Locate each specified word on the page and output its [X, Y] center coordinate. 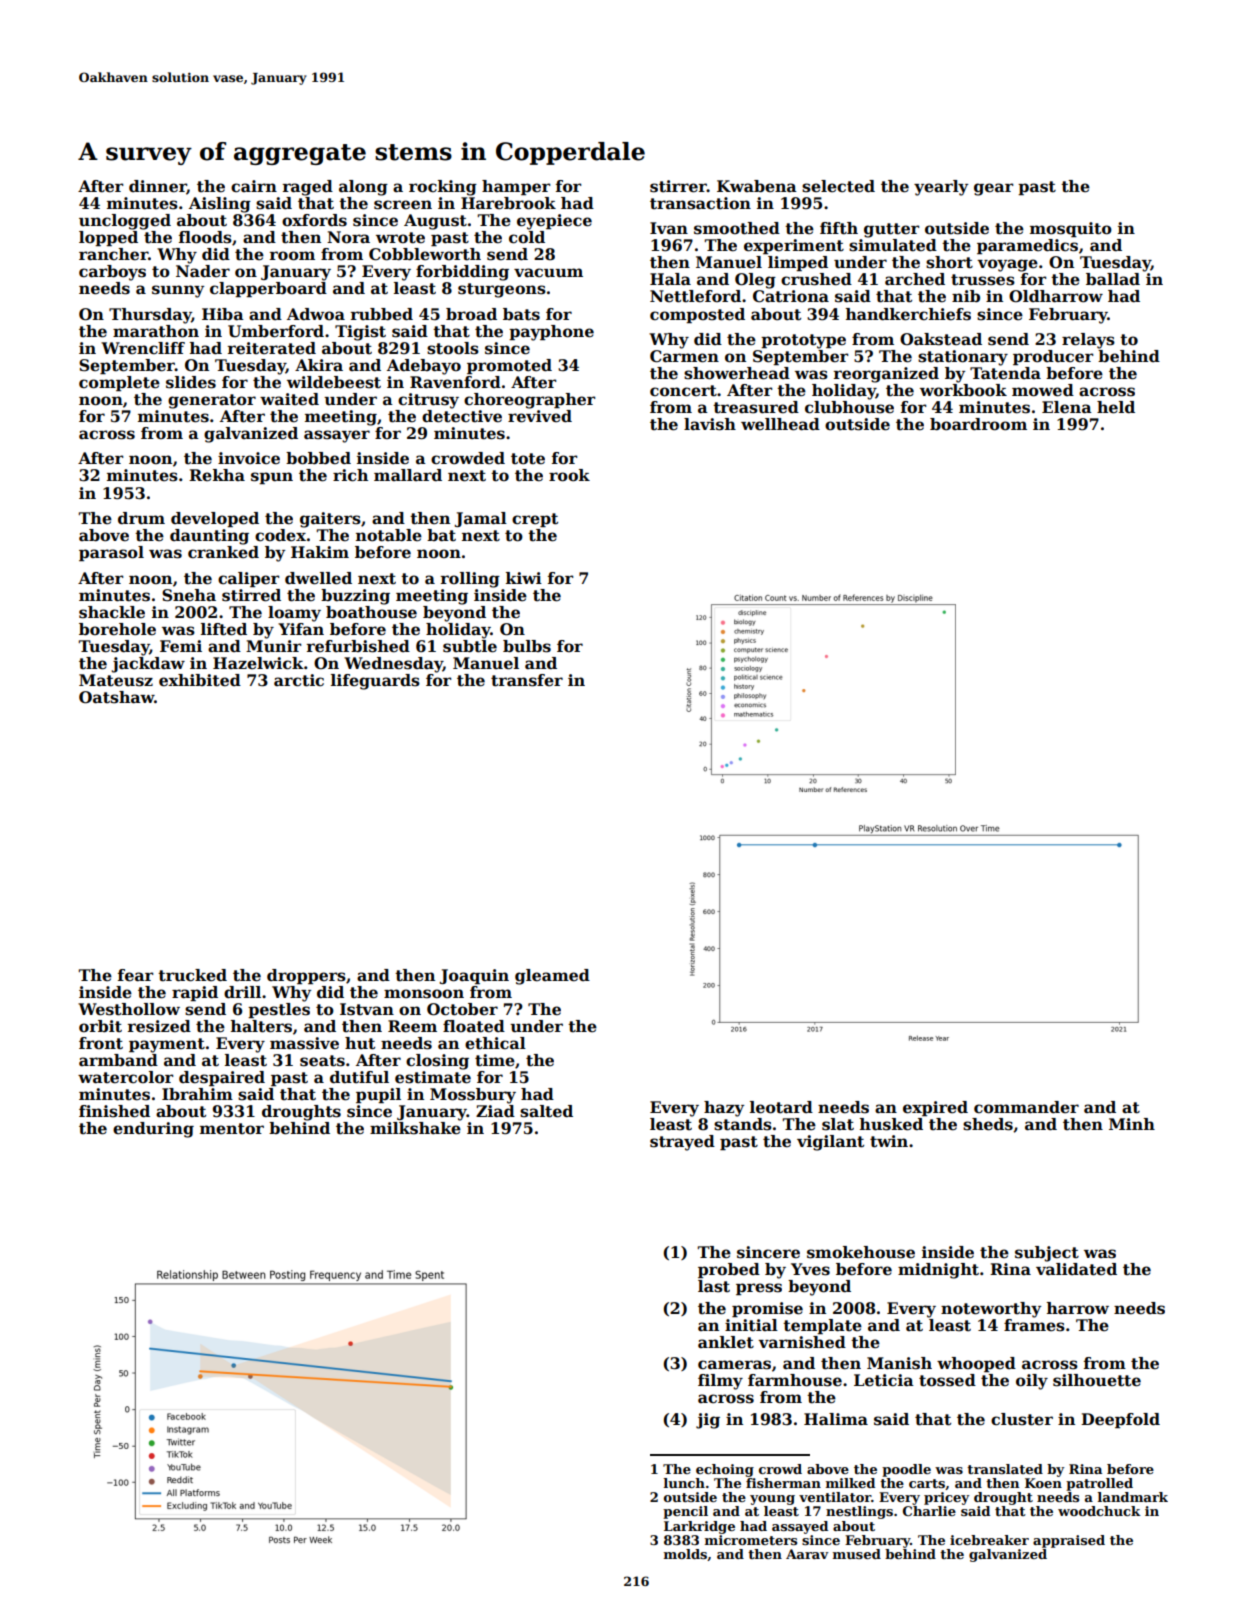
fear [135, 975]
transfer [527, 680]
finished [114, 1111]
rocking [443, 188]
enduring [153, 1130]
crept [535, 520]
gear [993, 189]
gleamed [552, 977]
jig [708, 1421]
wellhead [780, 424]
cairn [254, 186]
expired [935, 1108]
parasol [111, 553]
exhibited [200, 680]
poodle [906, 1470]
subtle [470, 646]
